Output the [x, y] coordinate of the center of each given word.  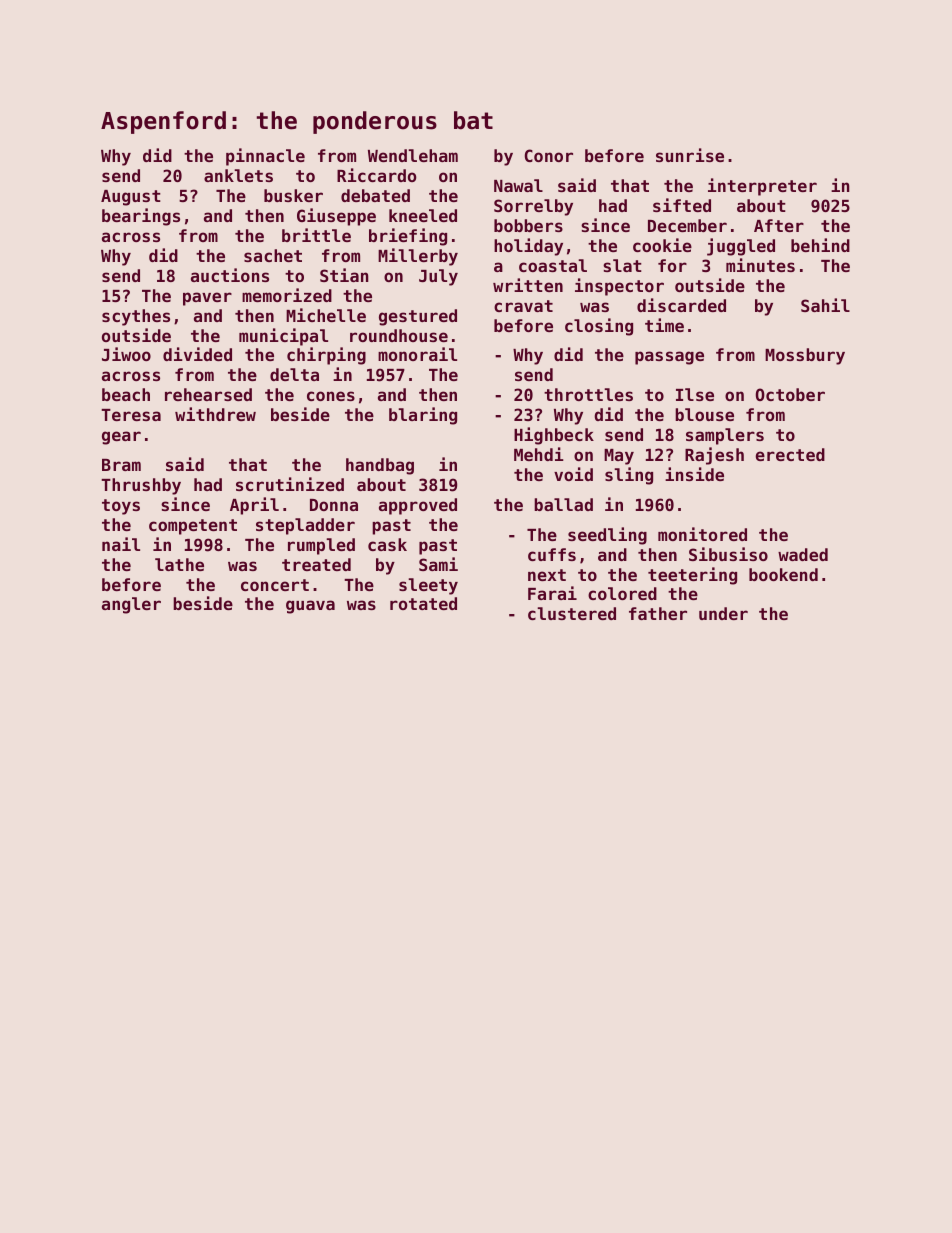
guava [310, 607]
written [528, 285]
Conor [549, 155]
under [723, 613]
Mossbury [805, 356]
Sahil [825, 305]
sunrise [690, 155]
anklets [238, 175]
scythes [136, 317]
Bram [121, 465]
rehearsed [208, 394]
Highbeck [554, 436]
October [790, 394]
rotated [423, 603]
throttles [588, 394]
